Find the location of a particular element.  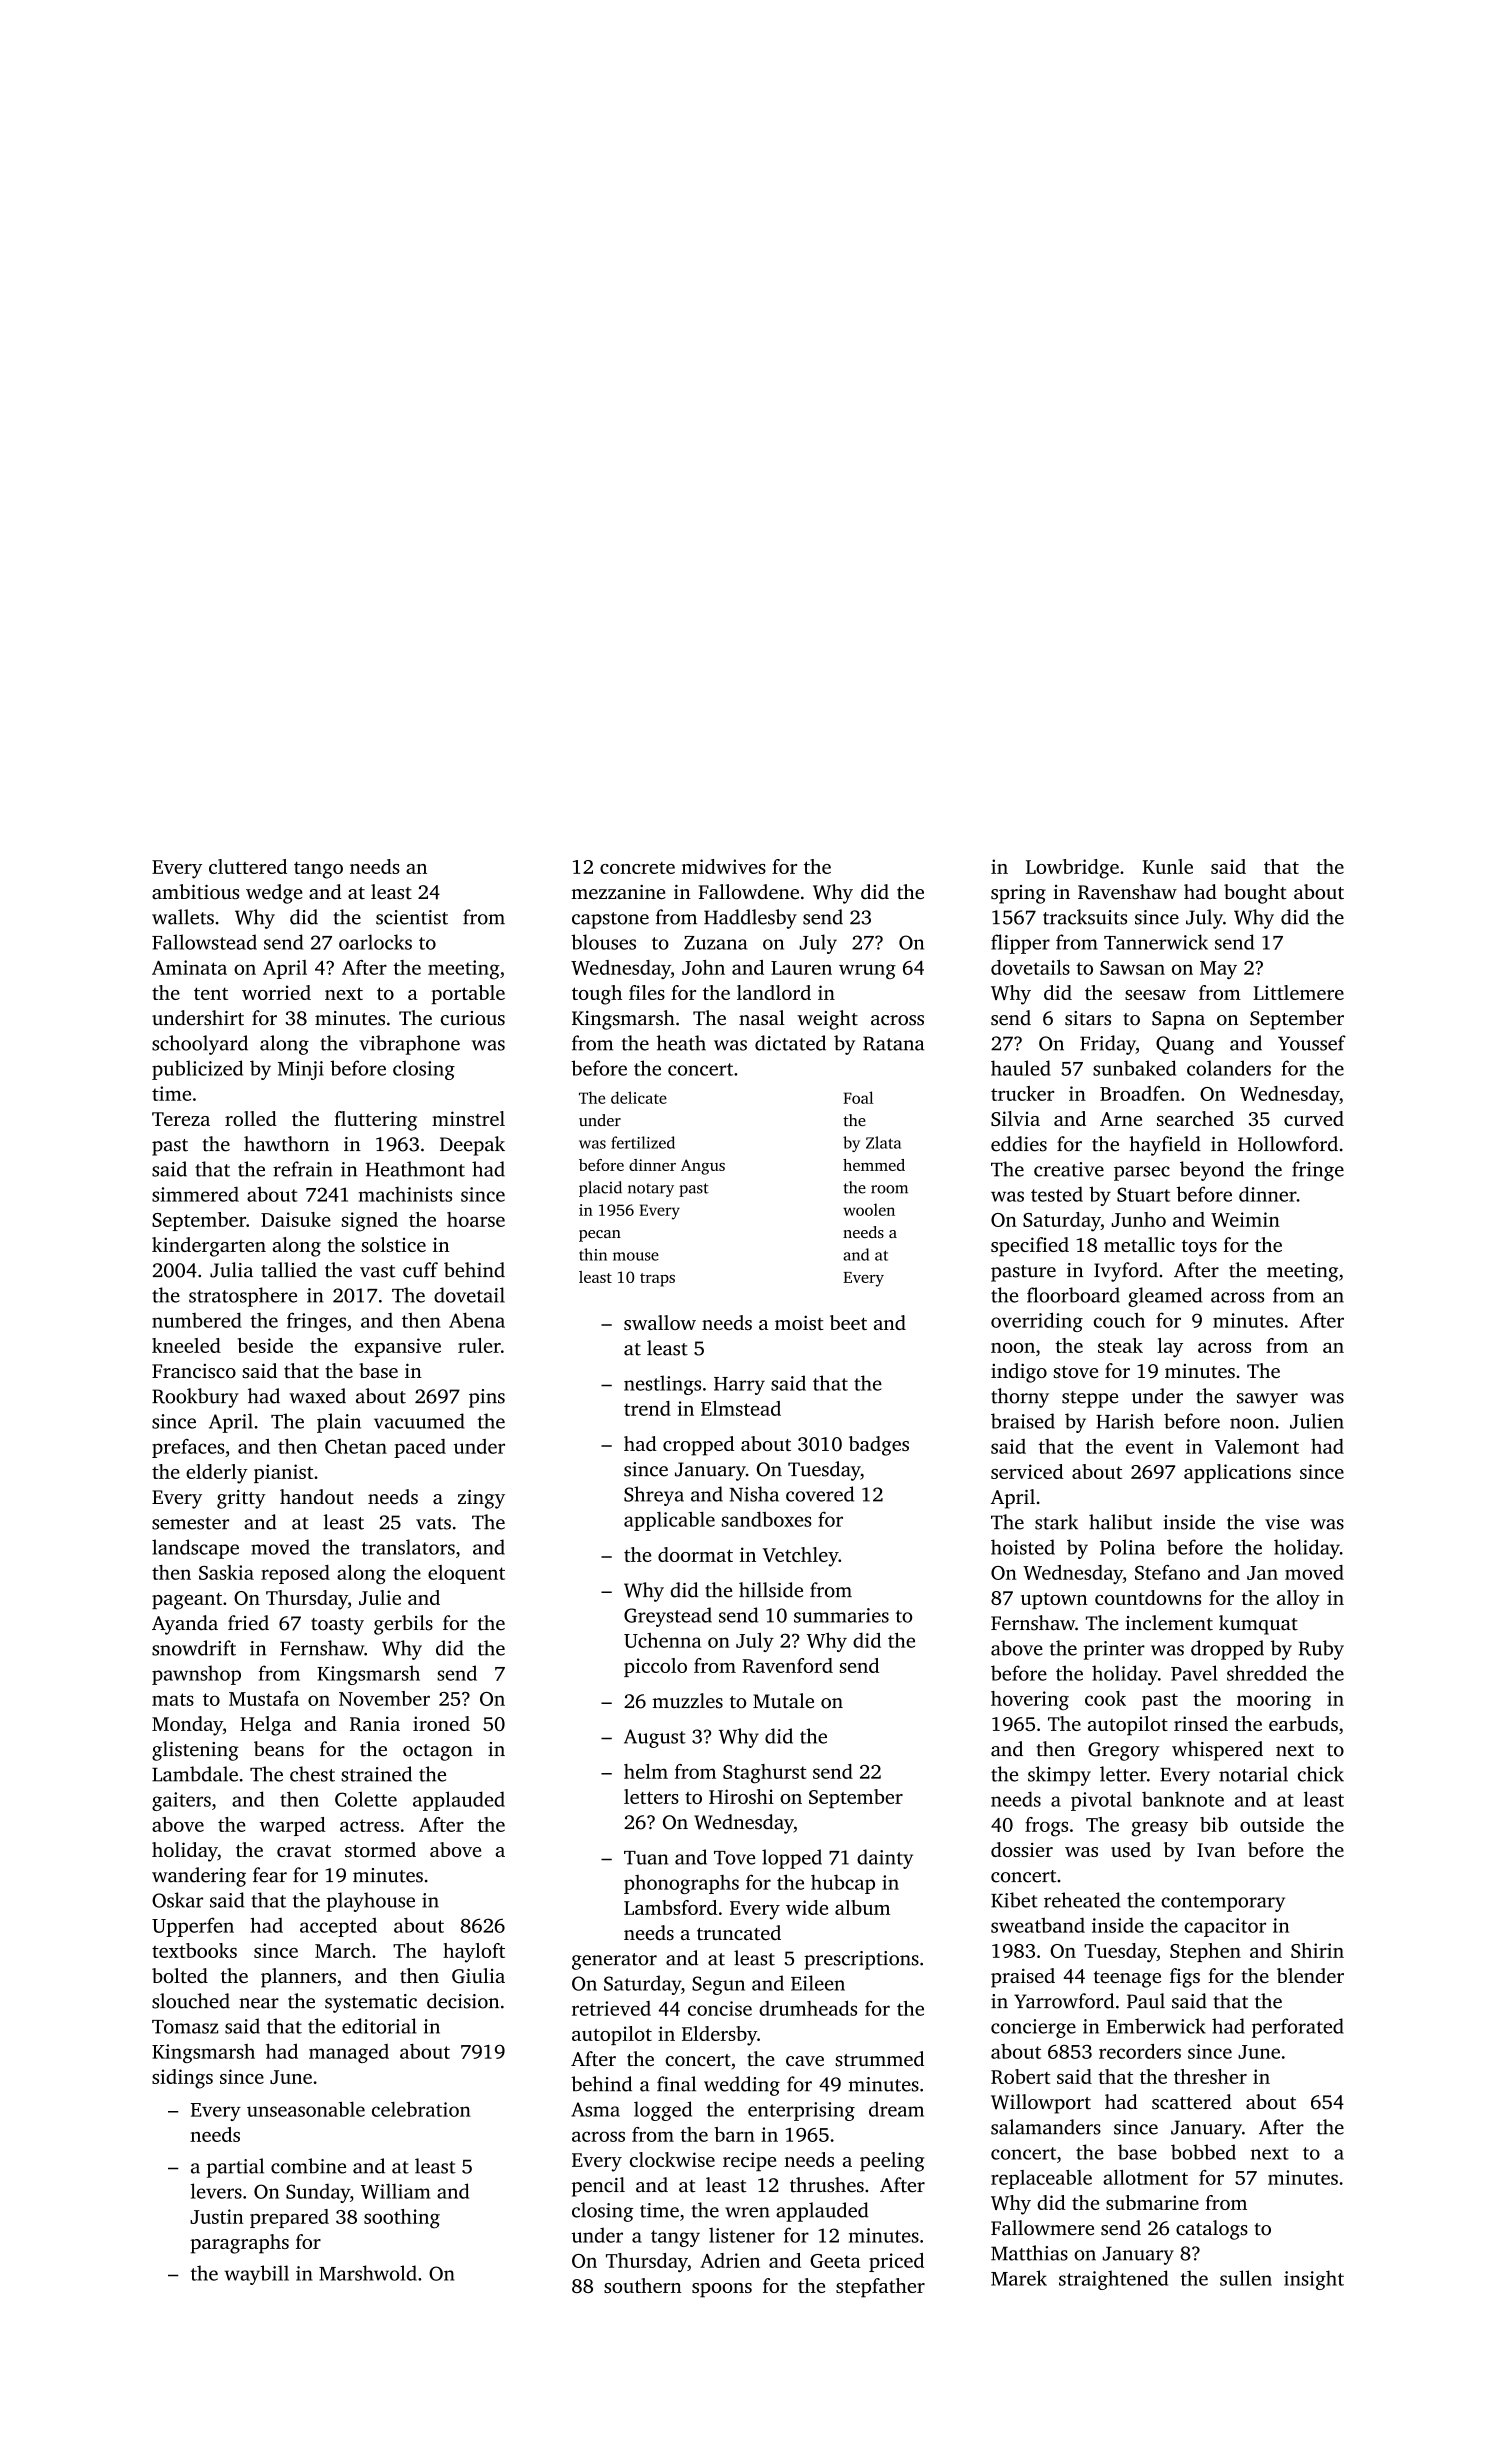

floorboard is located at coordinates (1073, 1295).
